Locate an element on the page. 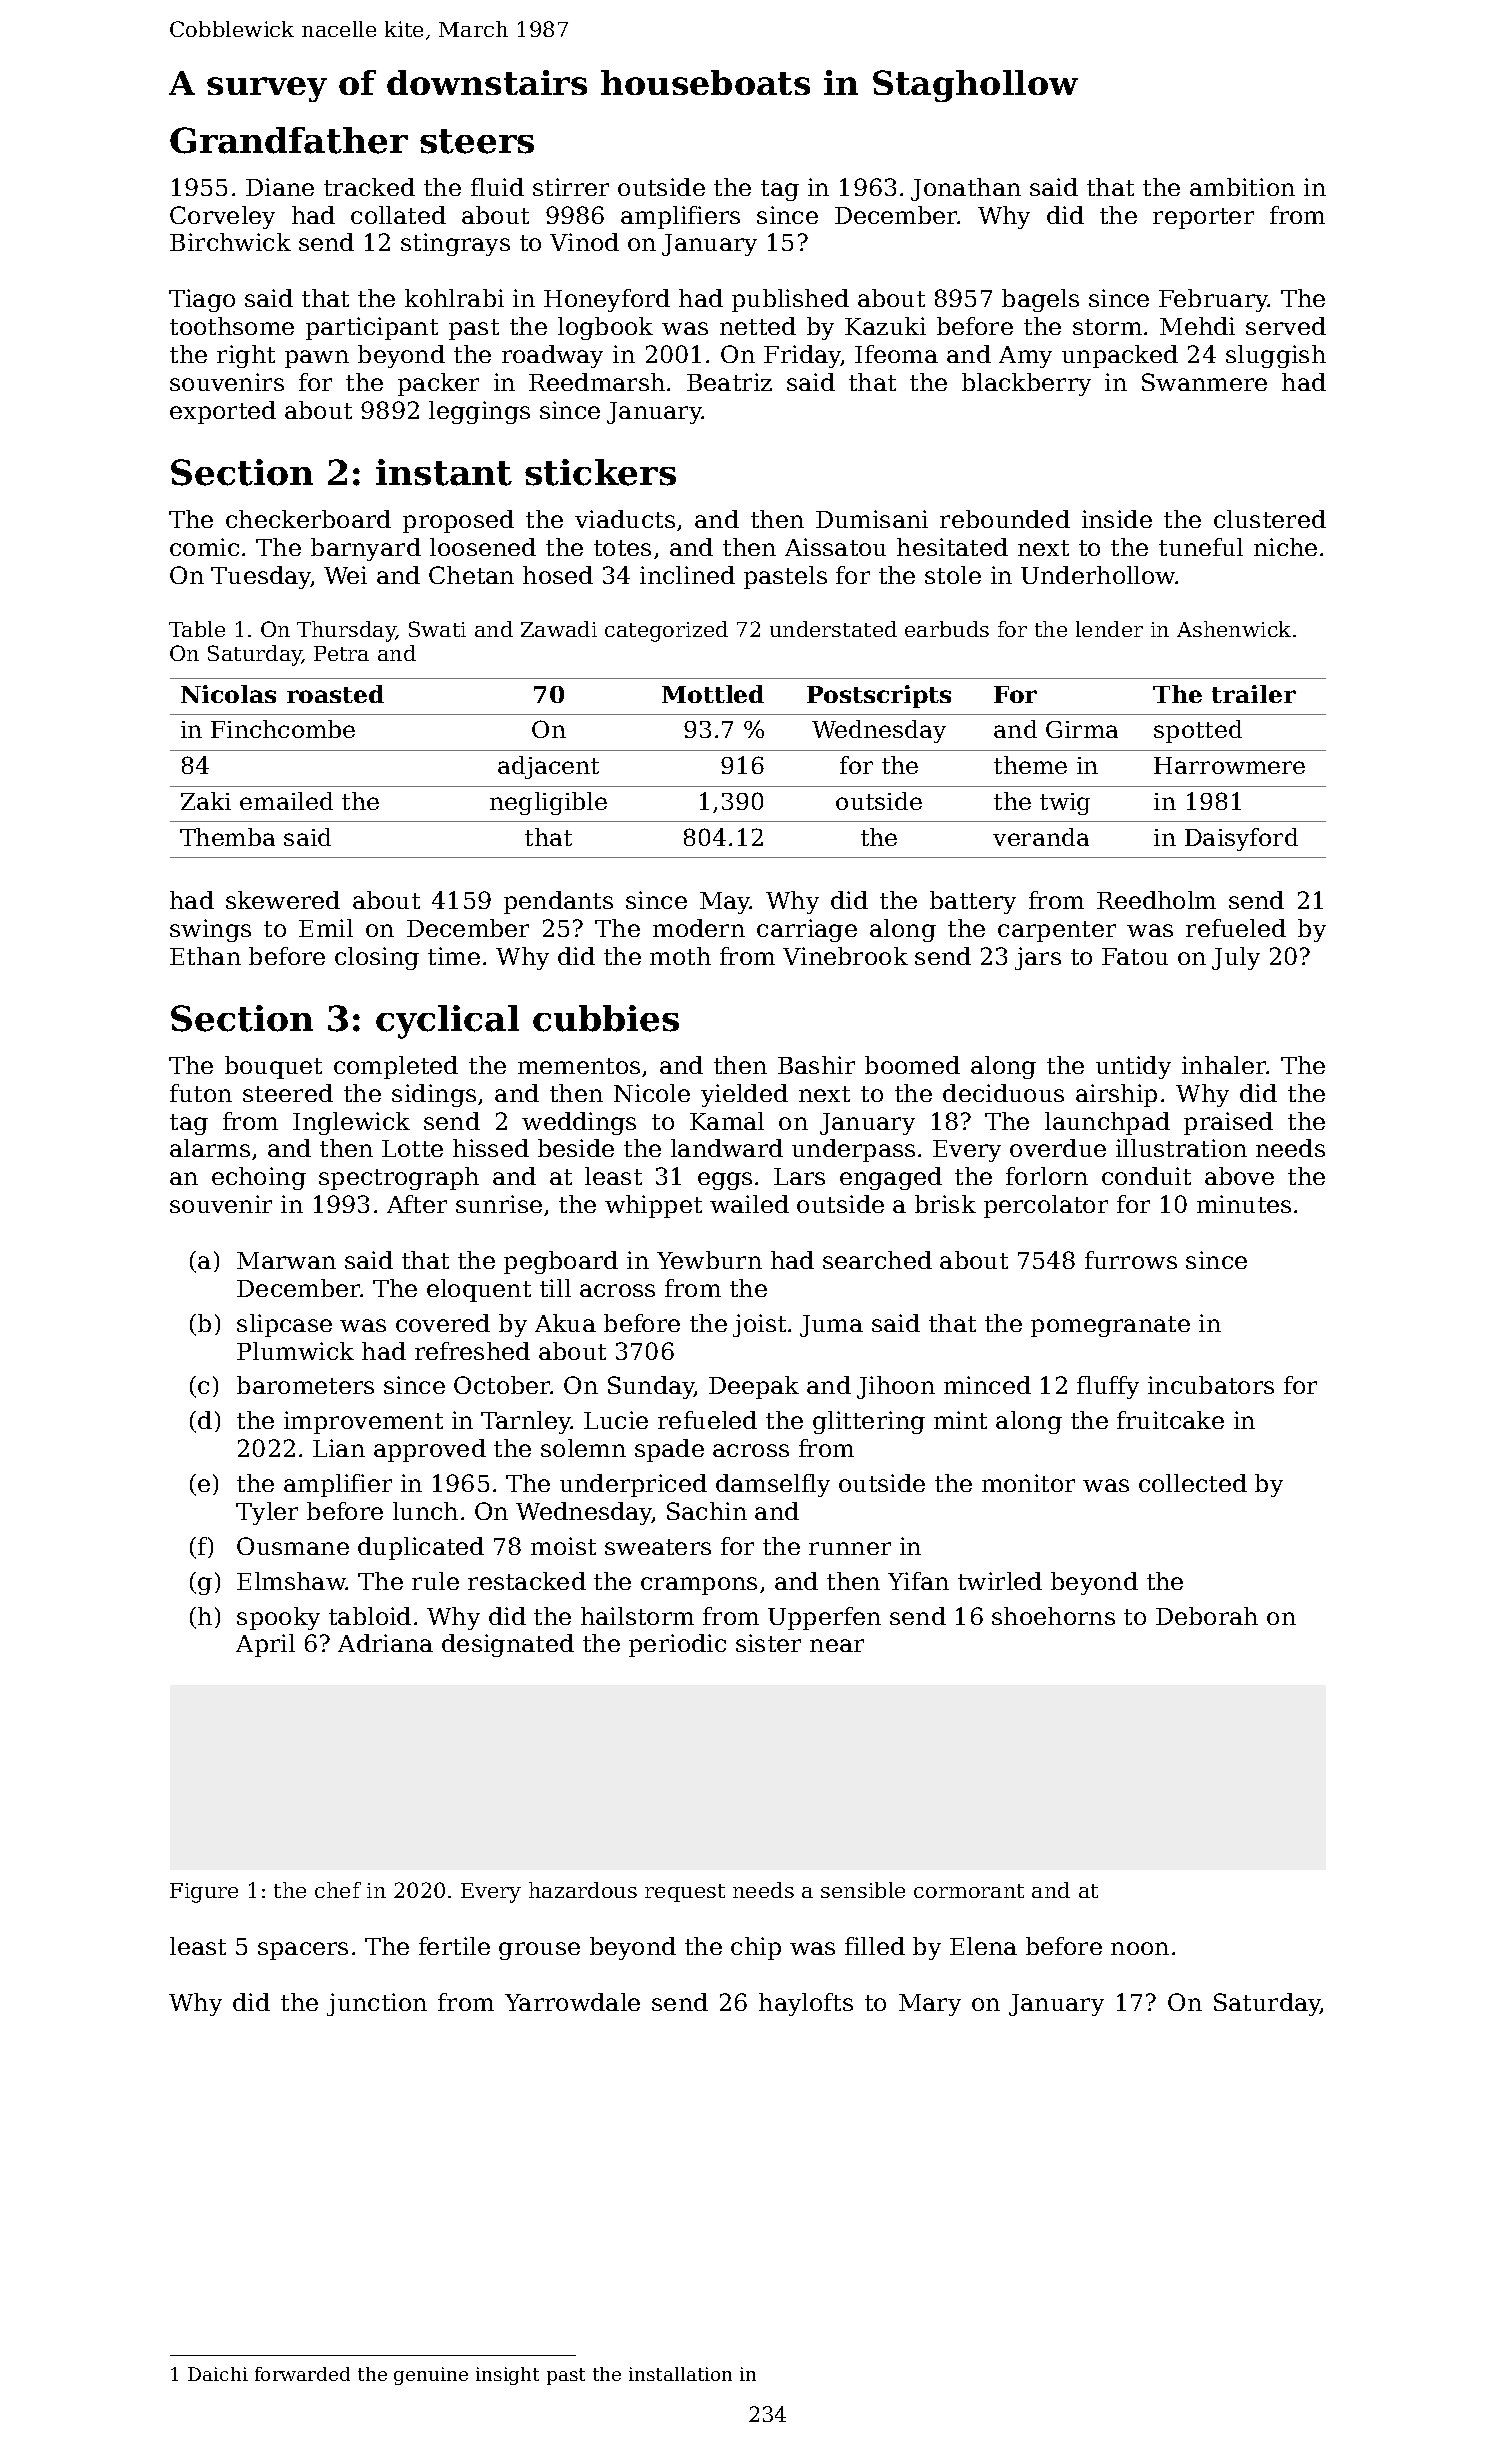 The height and width of the page is (2464, 1496). noon is located at coordinates (1140, 1948).
